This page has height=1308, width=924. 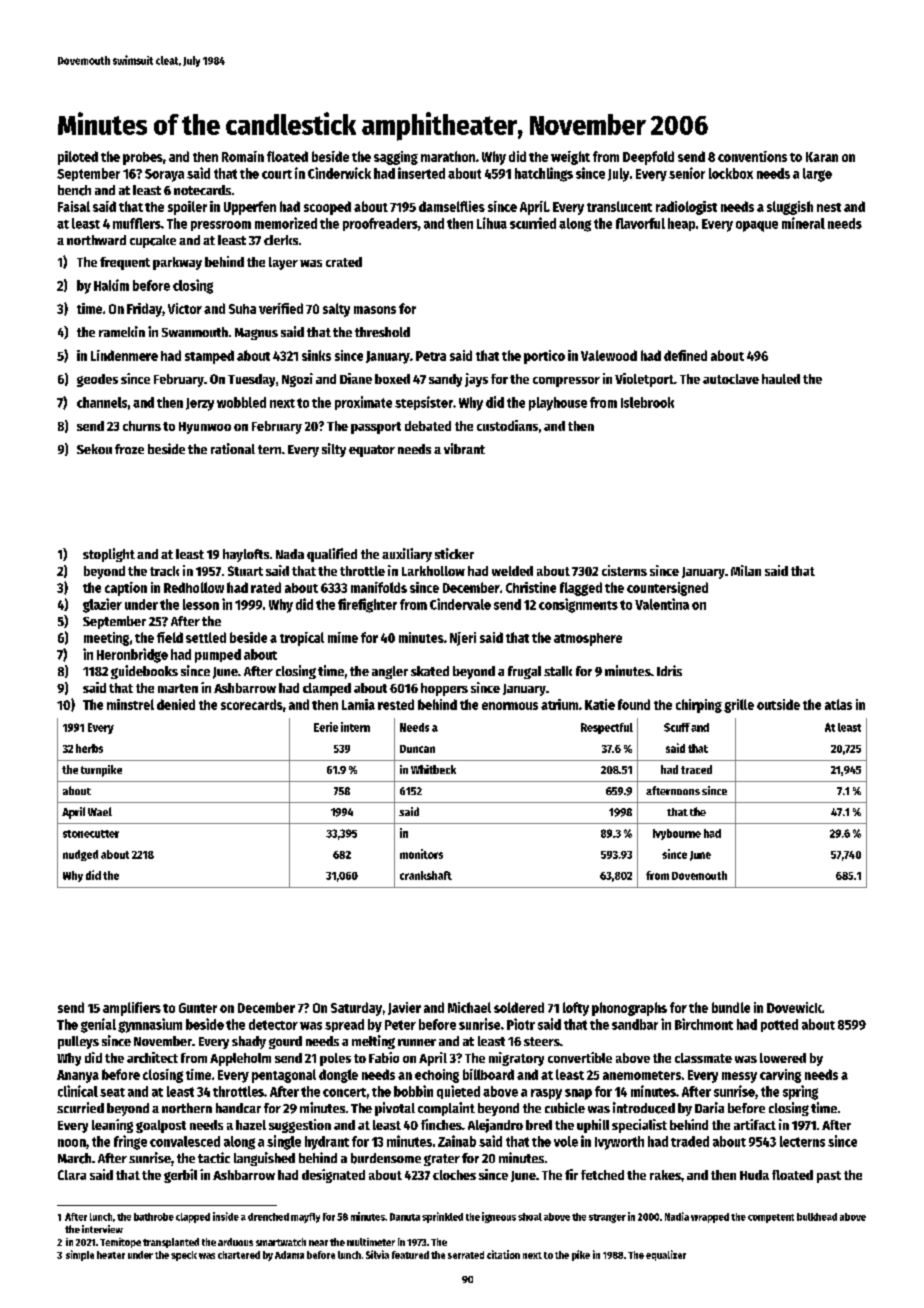 I want to click on meeting, so click(x=106, y=639).
